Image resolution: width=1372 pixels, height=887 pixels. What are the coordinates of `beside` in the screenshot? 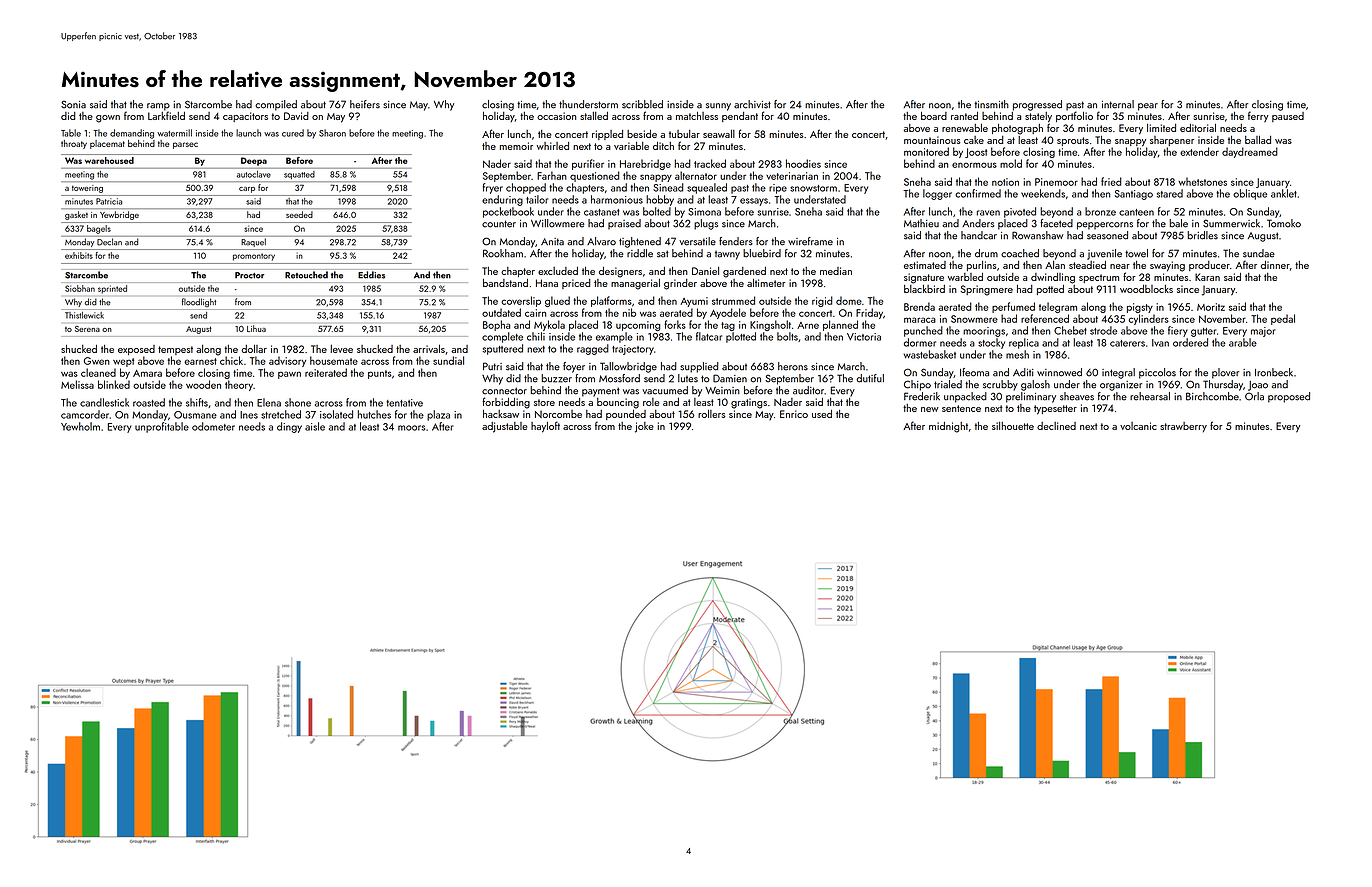 It's located at (642, 134).
